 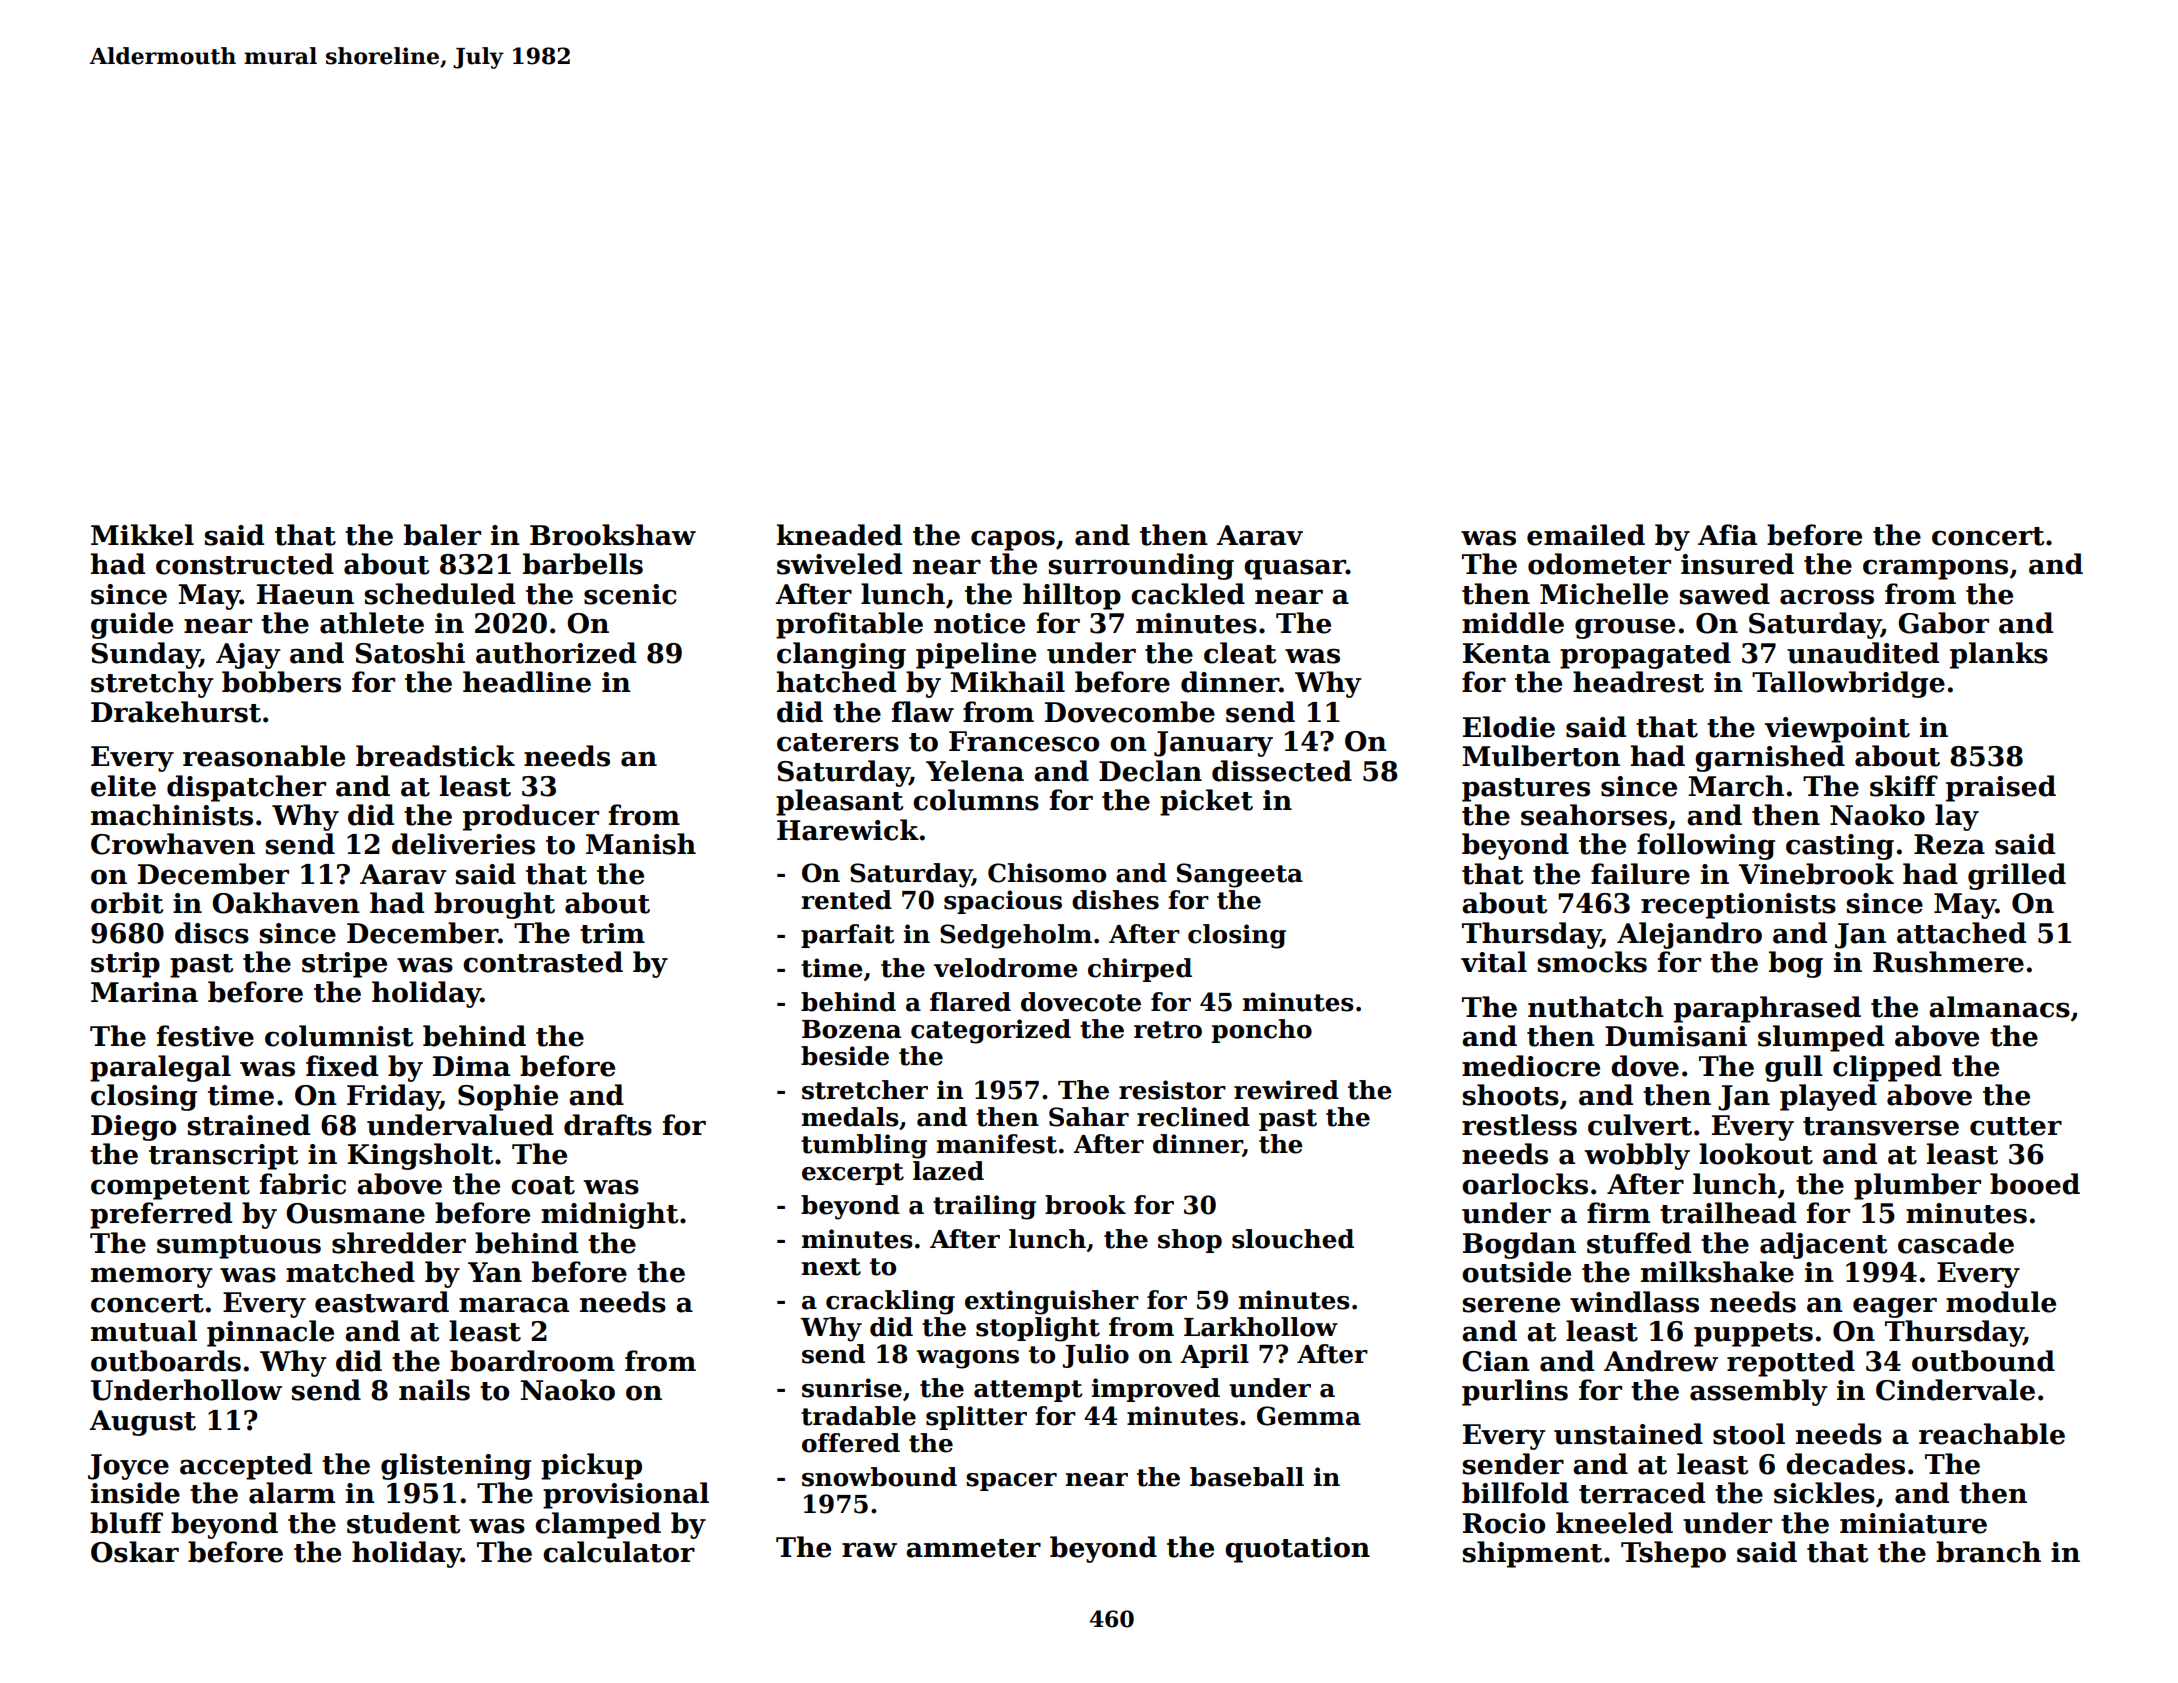 I want to click on smocks, so click(x=1592, y=962).
